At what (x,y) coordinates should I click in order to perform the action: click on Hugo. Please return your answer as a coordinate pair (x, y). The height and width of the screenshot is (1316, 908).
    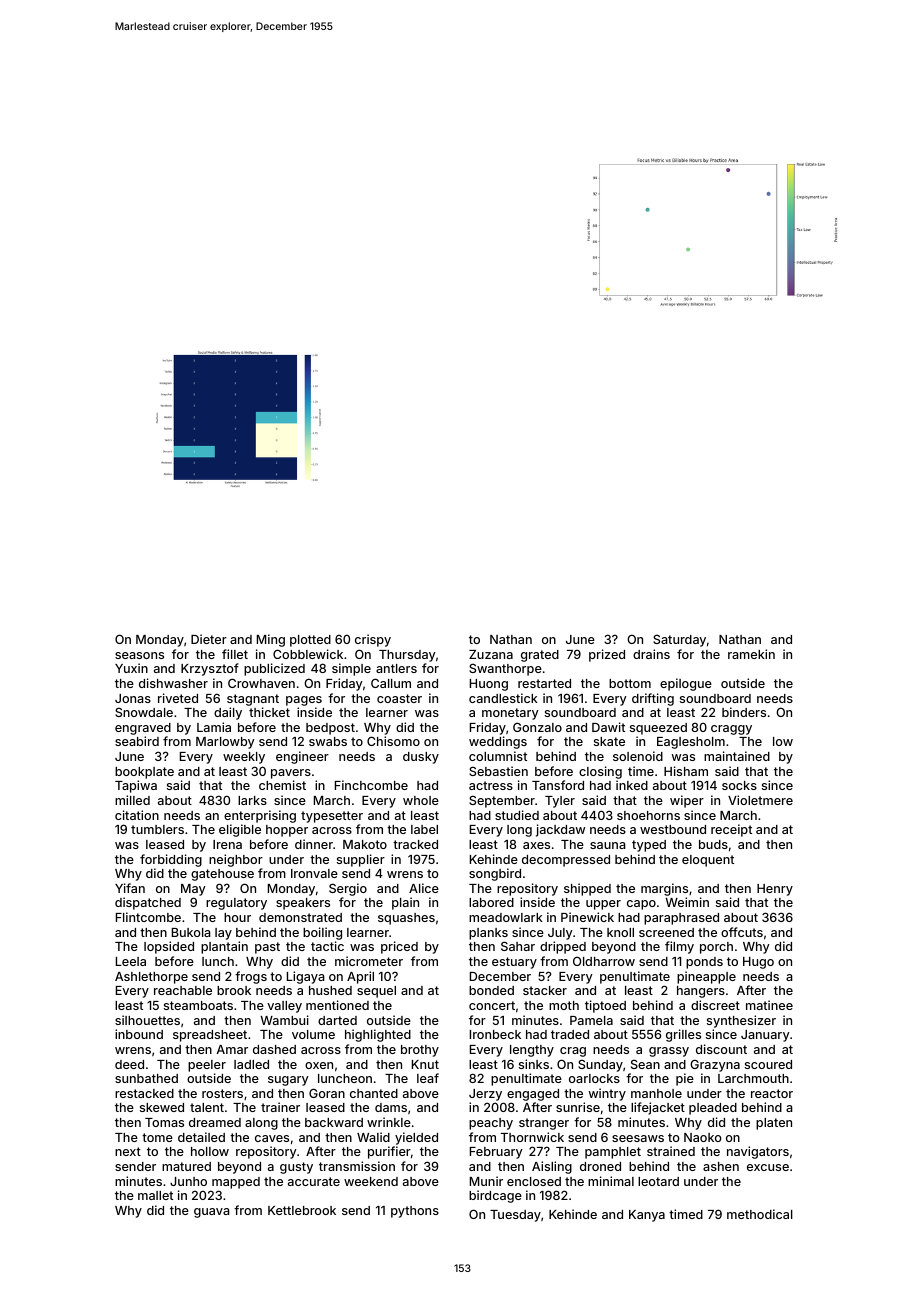
    Looking at the image, I should click on (758, 963).
